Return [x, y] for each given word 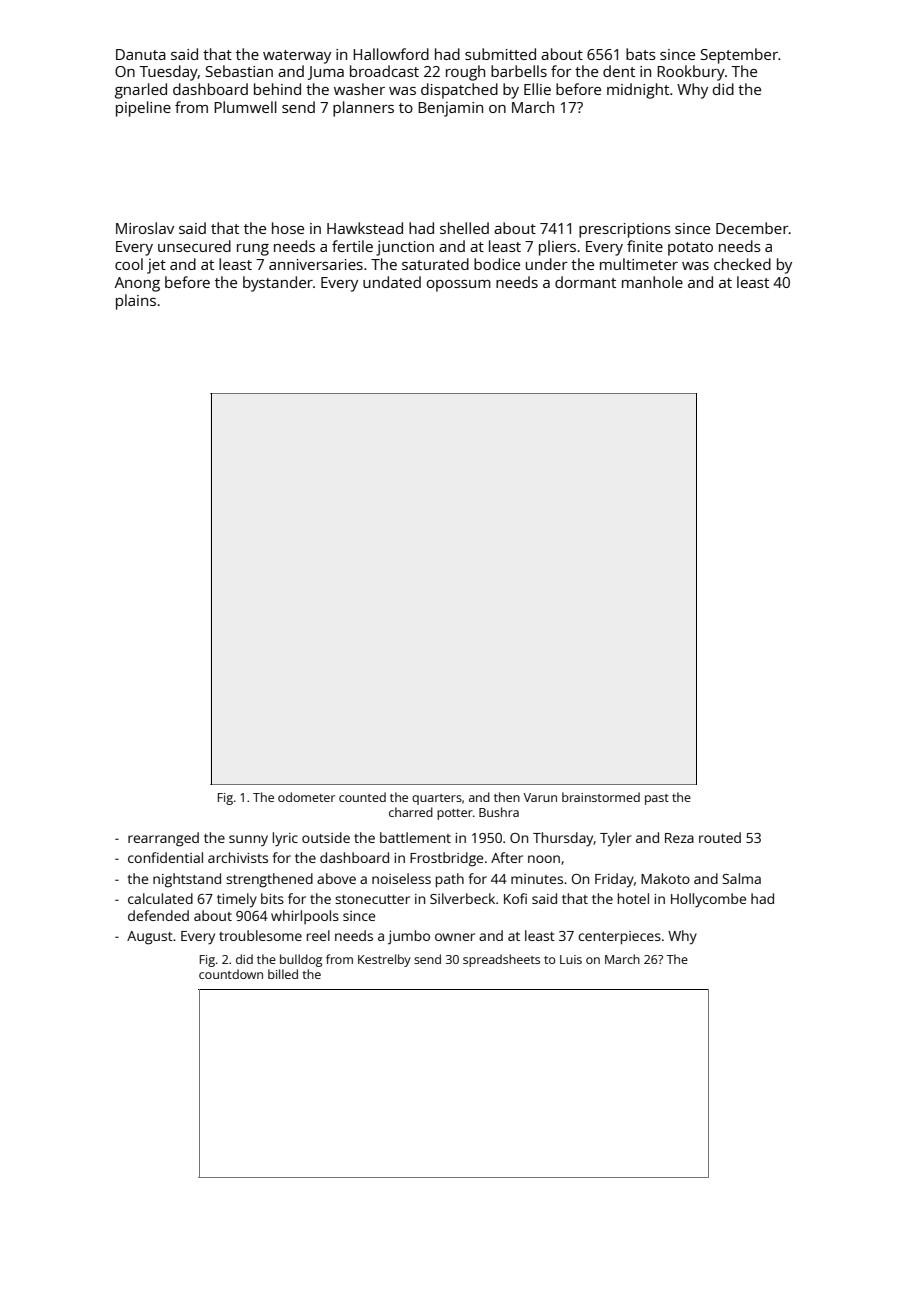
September [739, 56]
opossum [459, 286]
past [657, 799]
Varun [540, 797]
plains [136, 302]
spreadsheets [501, 960]
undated [392, 282]
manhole [652, 282]
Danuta [141, 54]
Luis [571, 959]
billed [283, 974]
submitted [500, 54]
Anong [137, 284]
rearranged [163, 839]
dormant [585, 282]
